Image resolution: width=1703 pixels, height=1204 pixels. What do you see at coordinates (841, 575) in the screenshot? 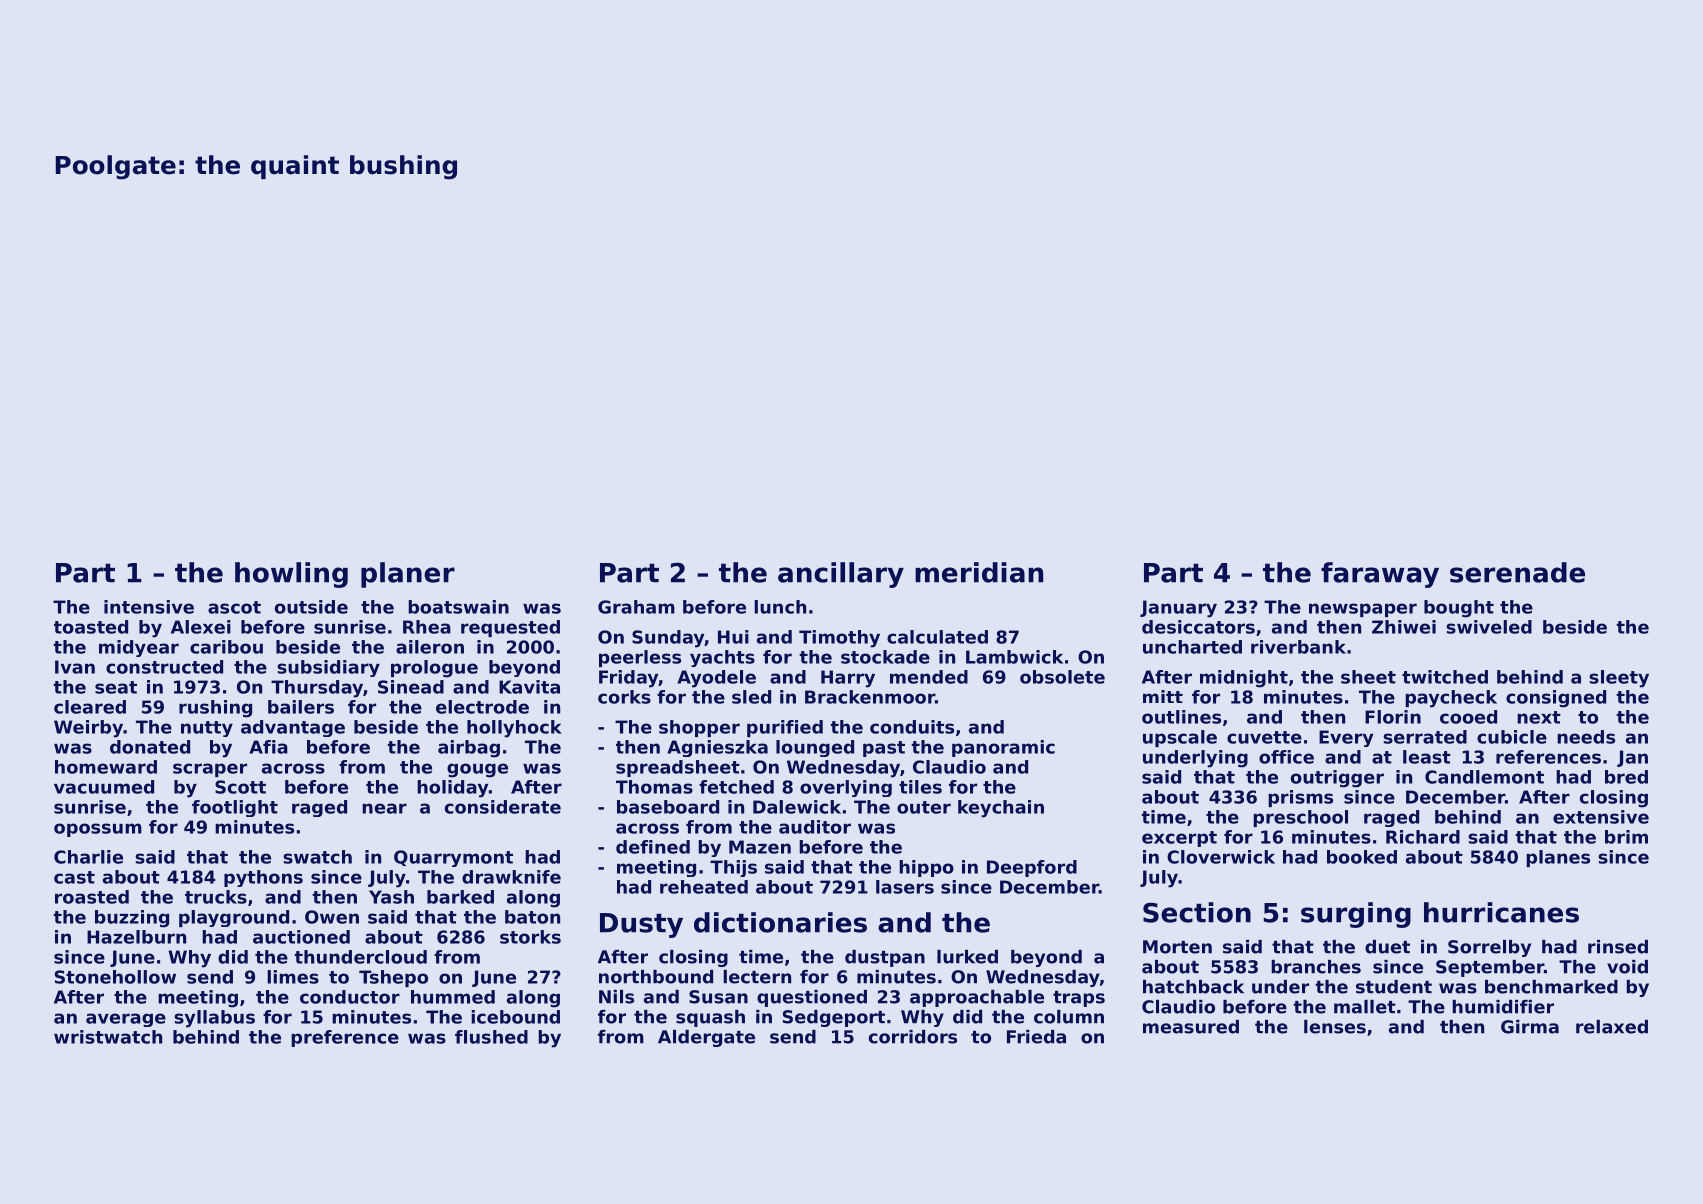
I see `ancillary` at bounding box center [841, 575].
